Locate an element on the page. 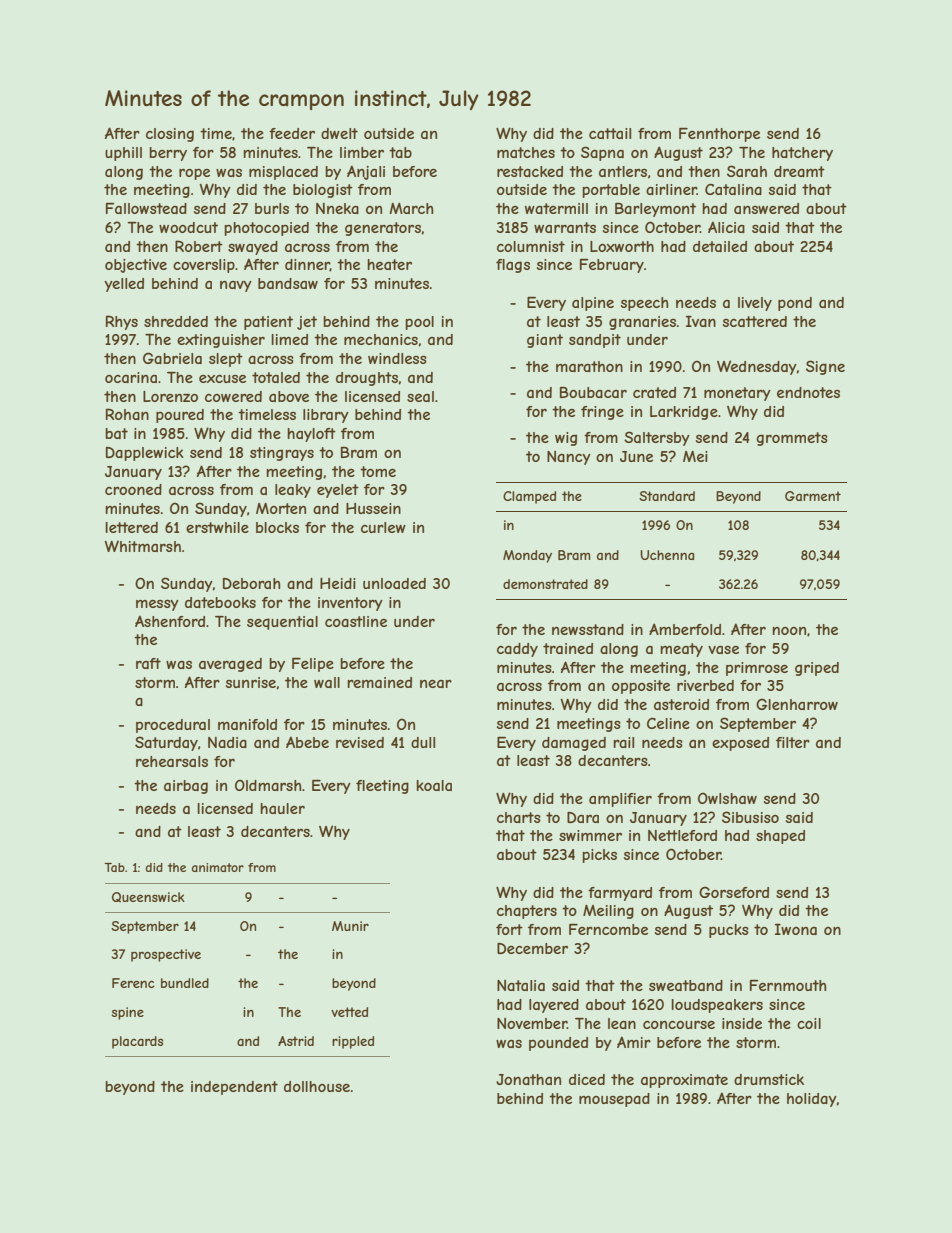 The height and width of the document is (1233, 952). pond is located at coordinates (795, 304).
